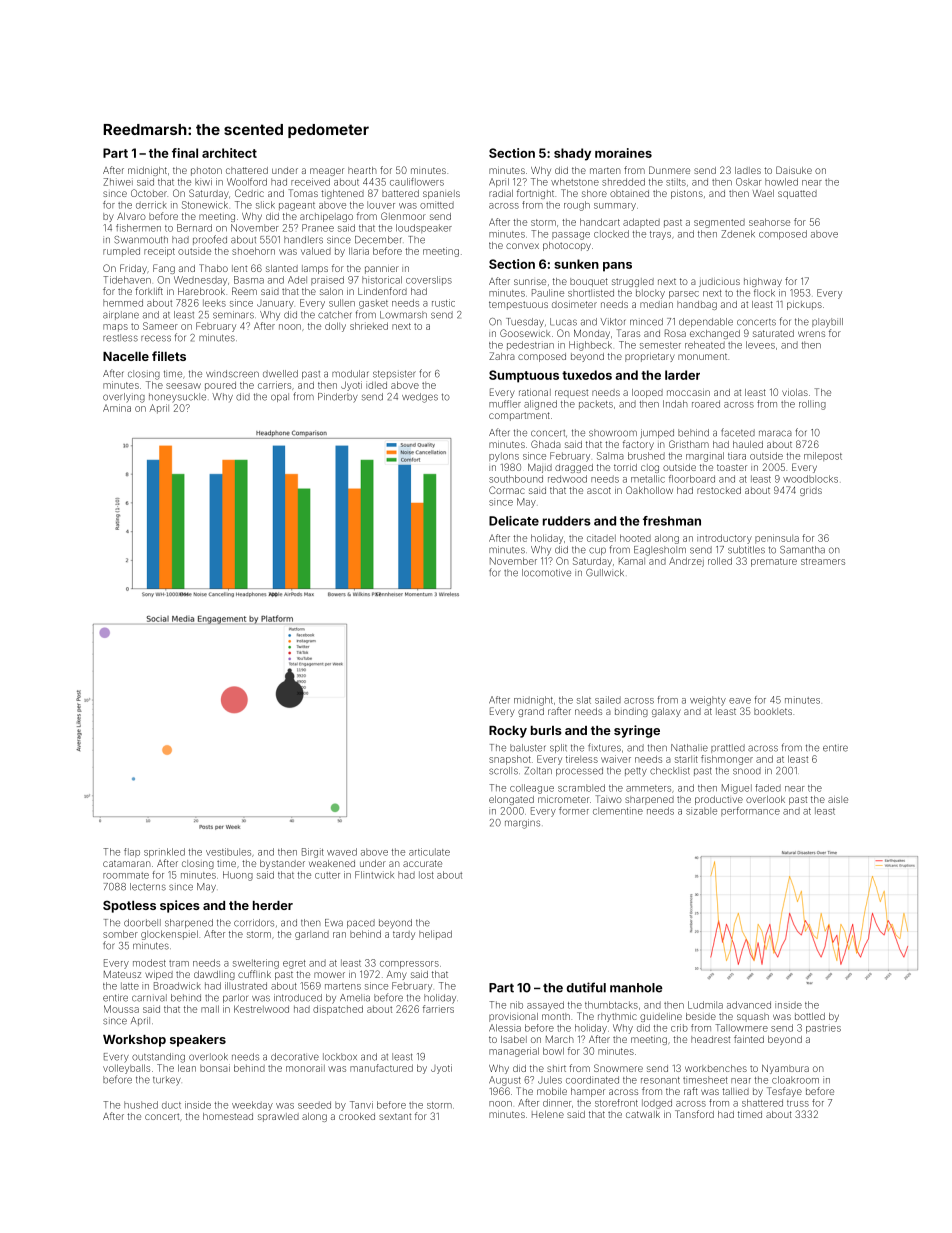 The height and width of the screenshot is (1233, 952). Describe the element at coordinates (438, 1009) in the screenshot. I see `farriers` at that location.
